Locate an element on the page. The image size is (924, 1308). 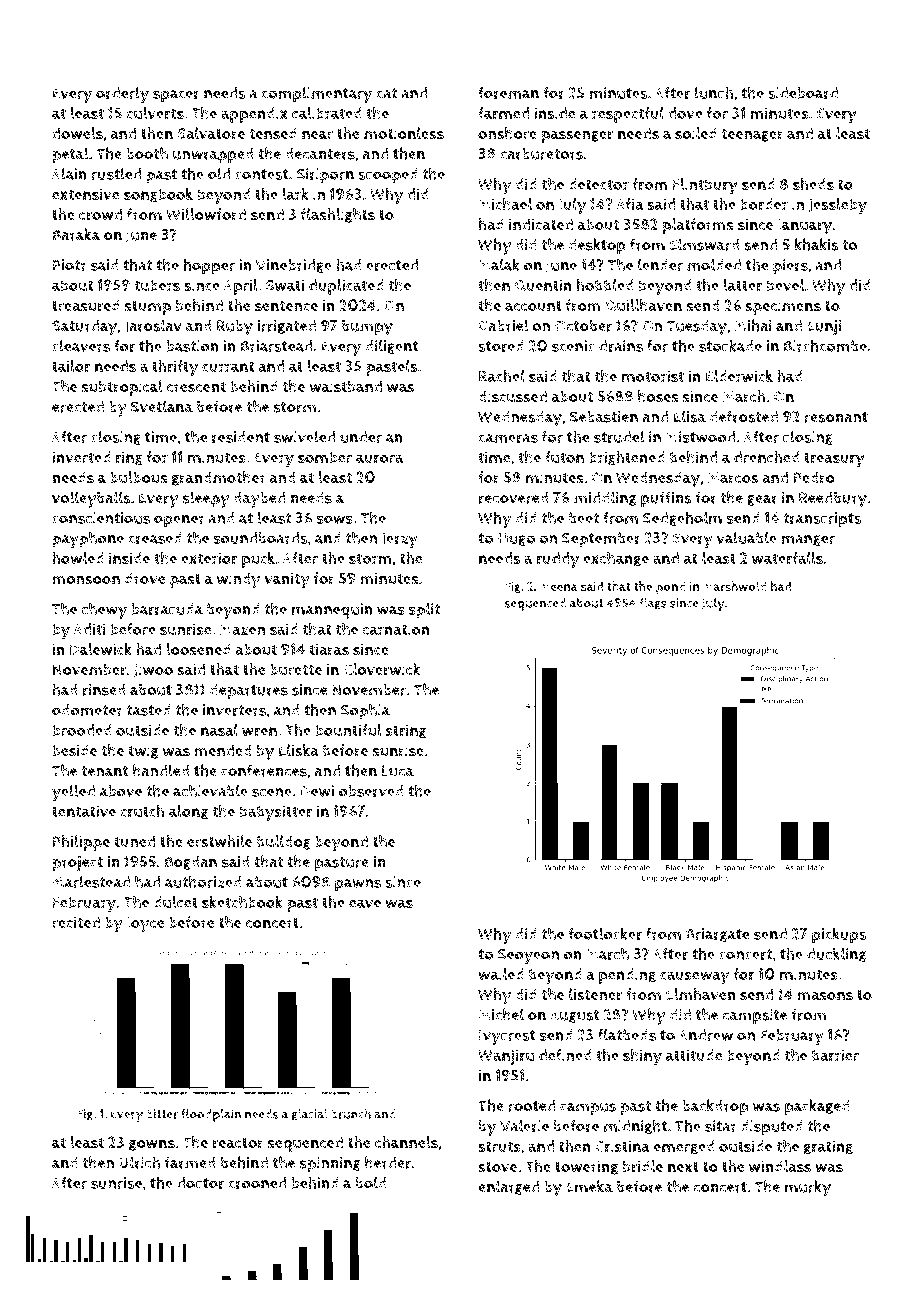
Ulrich is located at coordinates (139, 1162).
